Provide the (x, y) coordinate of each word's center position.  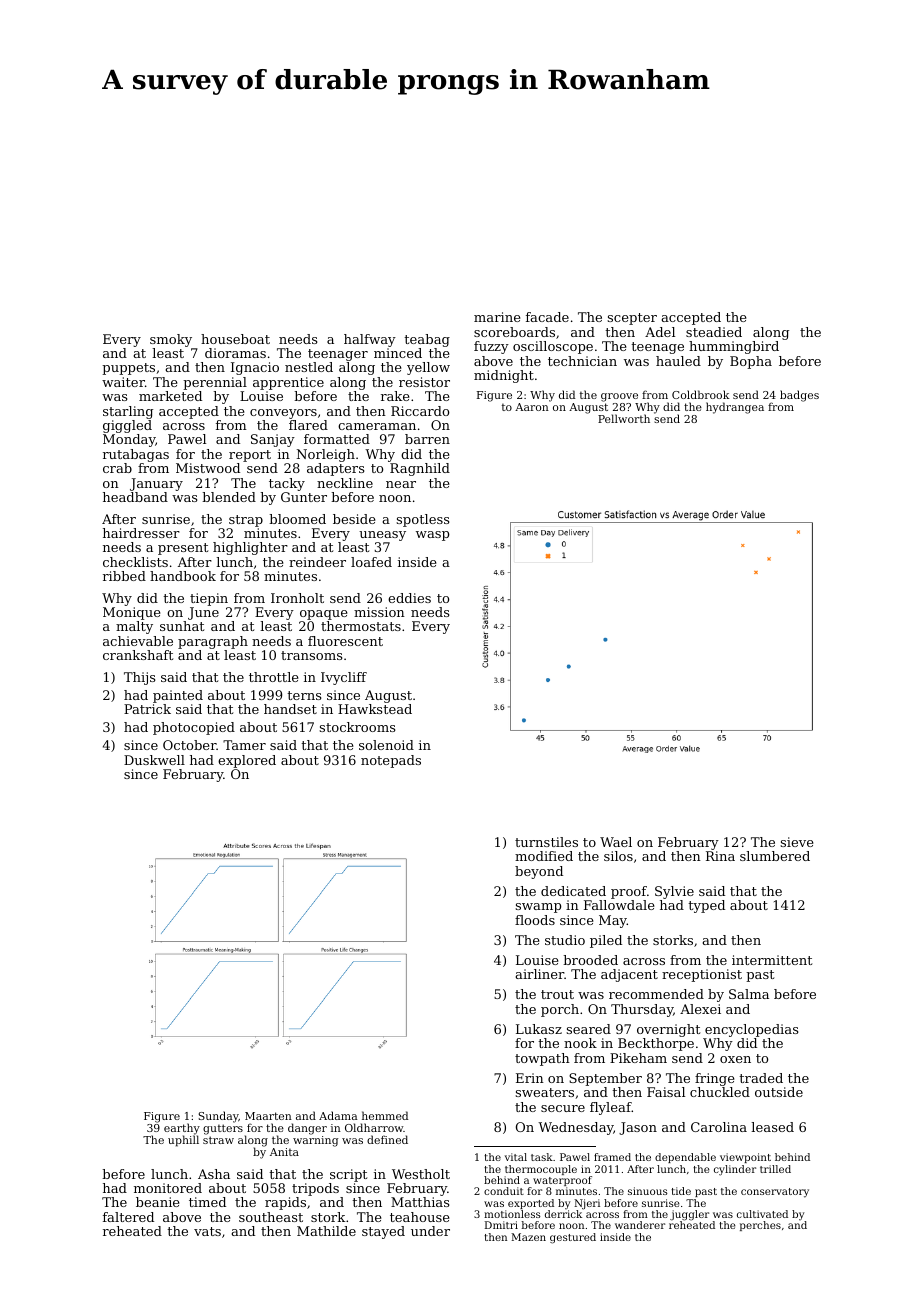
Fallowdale (619, 905)
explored (247, 761)
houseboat (235, 339)
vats (207, 1231)
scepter (632, 319)
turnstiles (546, 842)
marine (497, 317)
